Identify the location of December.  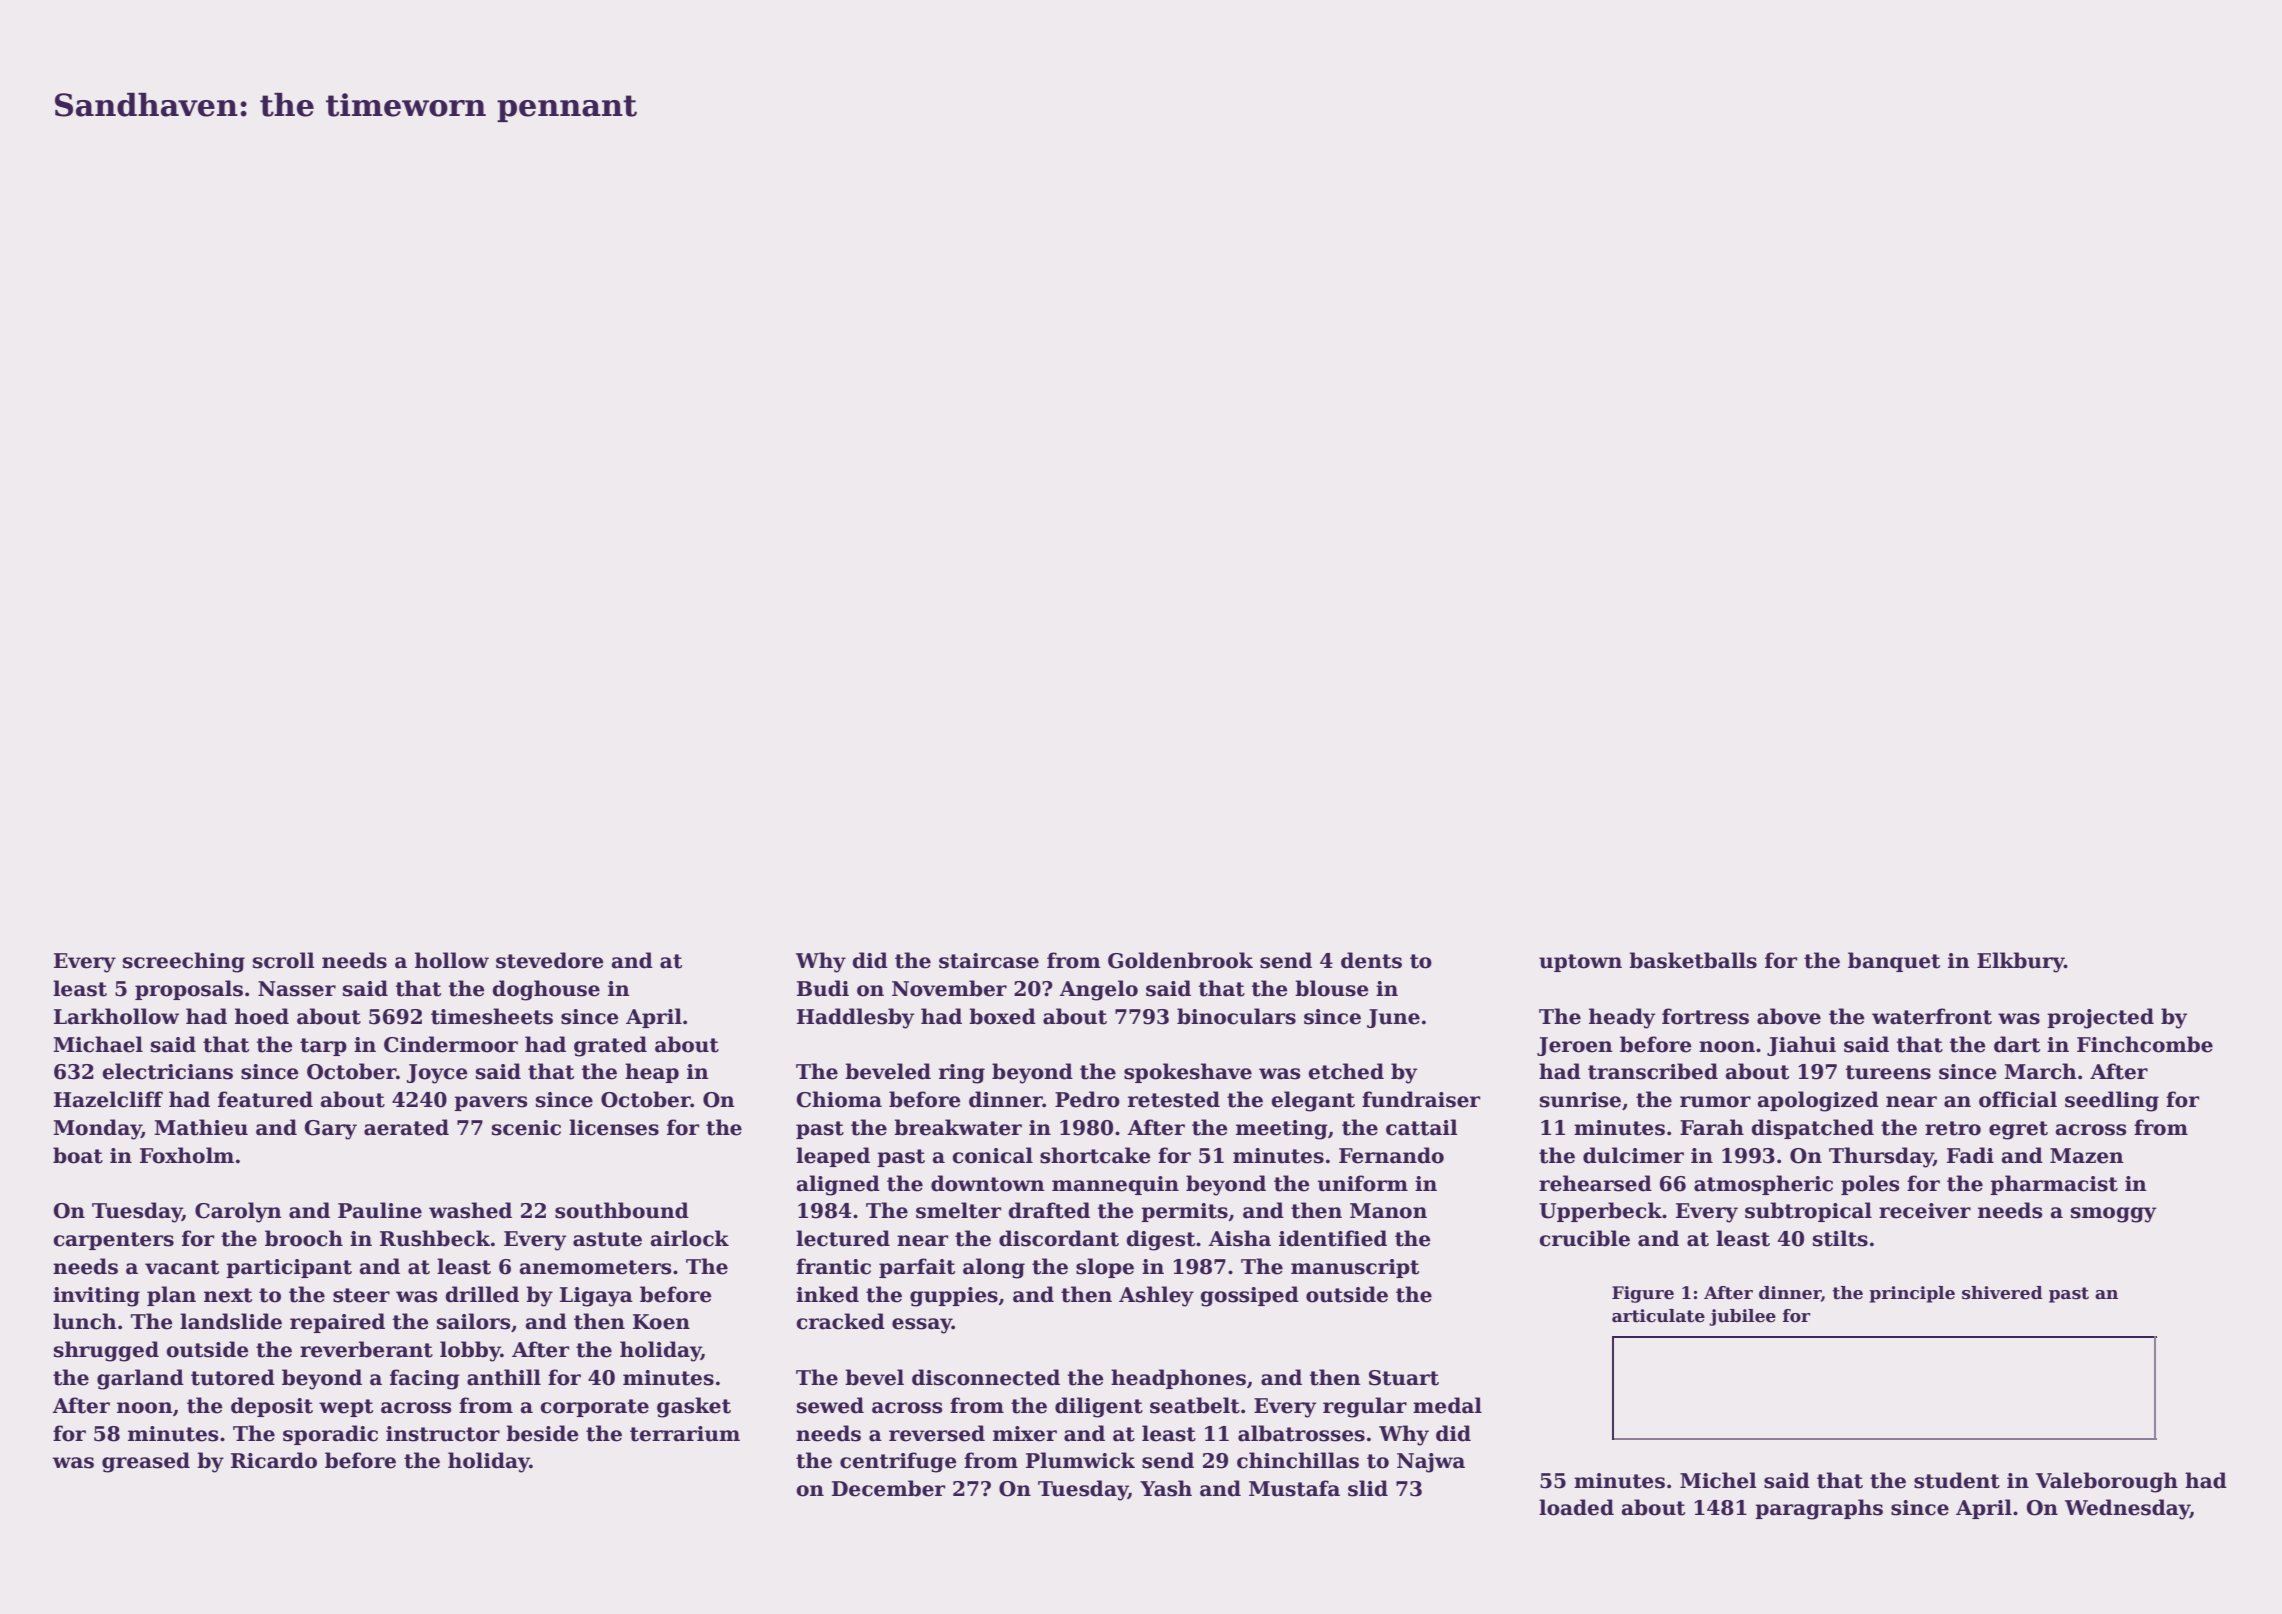
(889, 1488).
